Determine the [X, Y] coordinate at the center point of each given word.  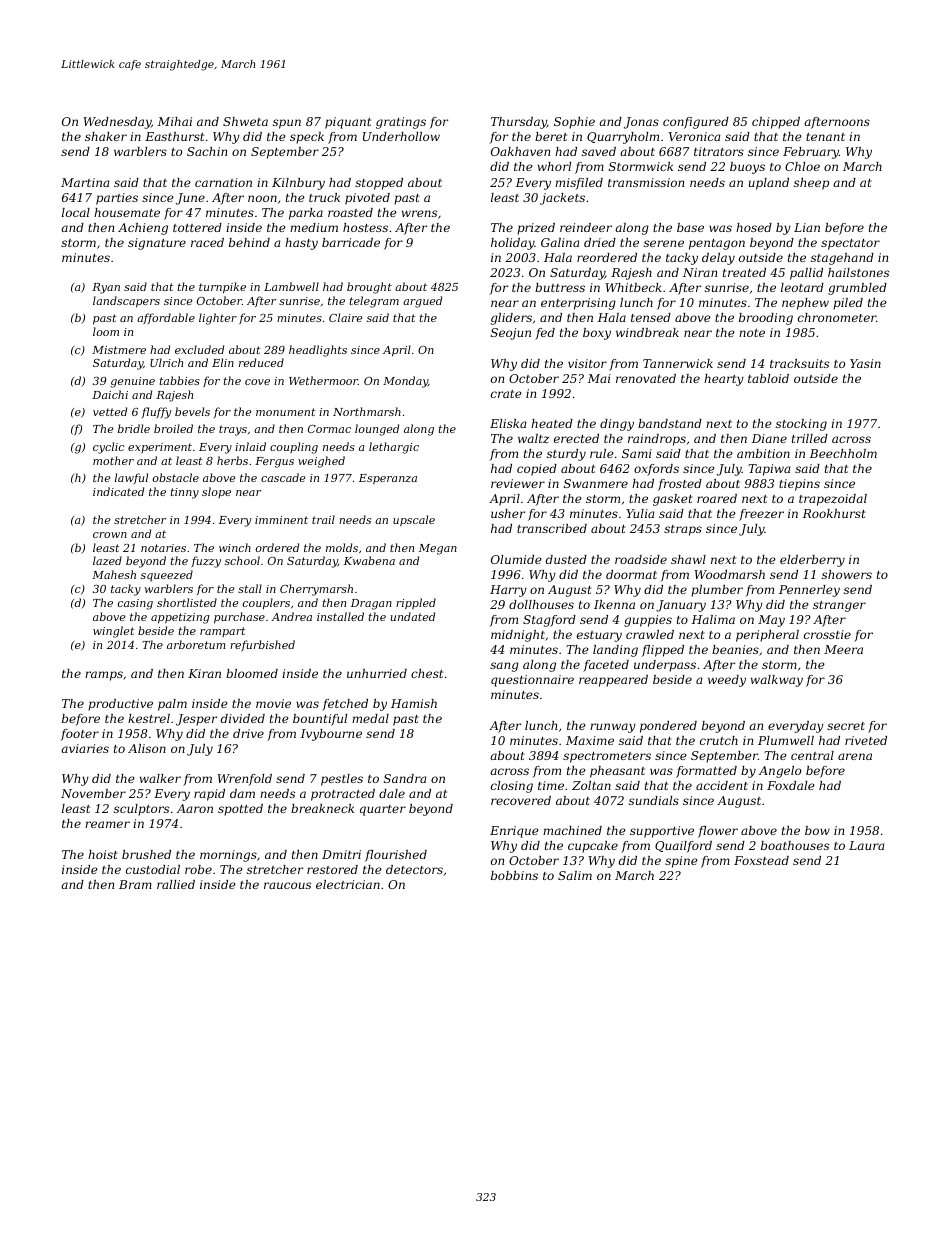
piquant [348, 123]
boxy [597, 334]
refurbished [262, 645]
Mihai [175, 121]
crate [506, 394]
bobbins [514, 875]
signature [157, 244]
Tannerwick [678, 363]
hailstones [858, 272]
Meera [843, 649]
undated [412, 616]
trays [233, 430]
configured [696, 123]
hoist [103, 854]
